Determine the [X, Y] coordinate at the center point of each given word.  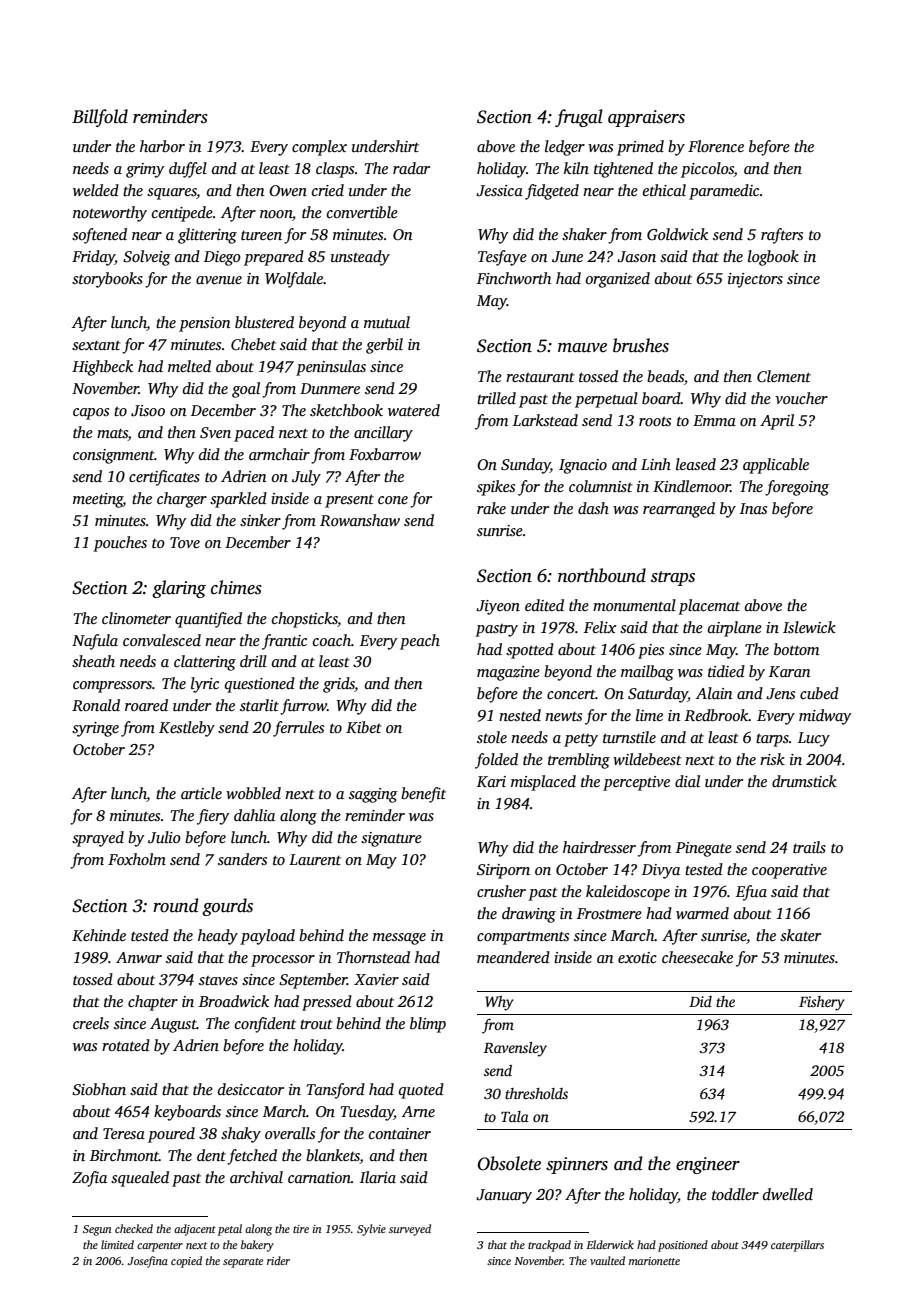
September [313, 981]
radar [411, 168]
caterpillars [797, 1246]
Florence [716, 146]
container [400, 1133]
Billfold [100, 118]
